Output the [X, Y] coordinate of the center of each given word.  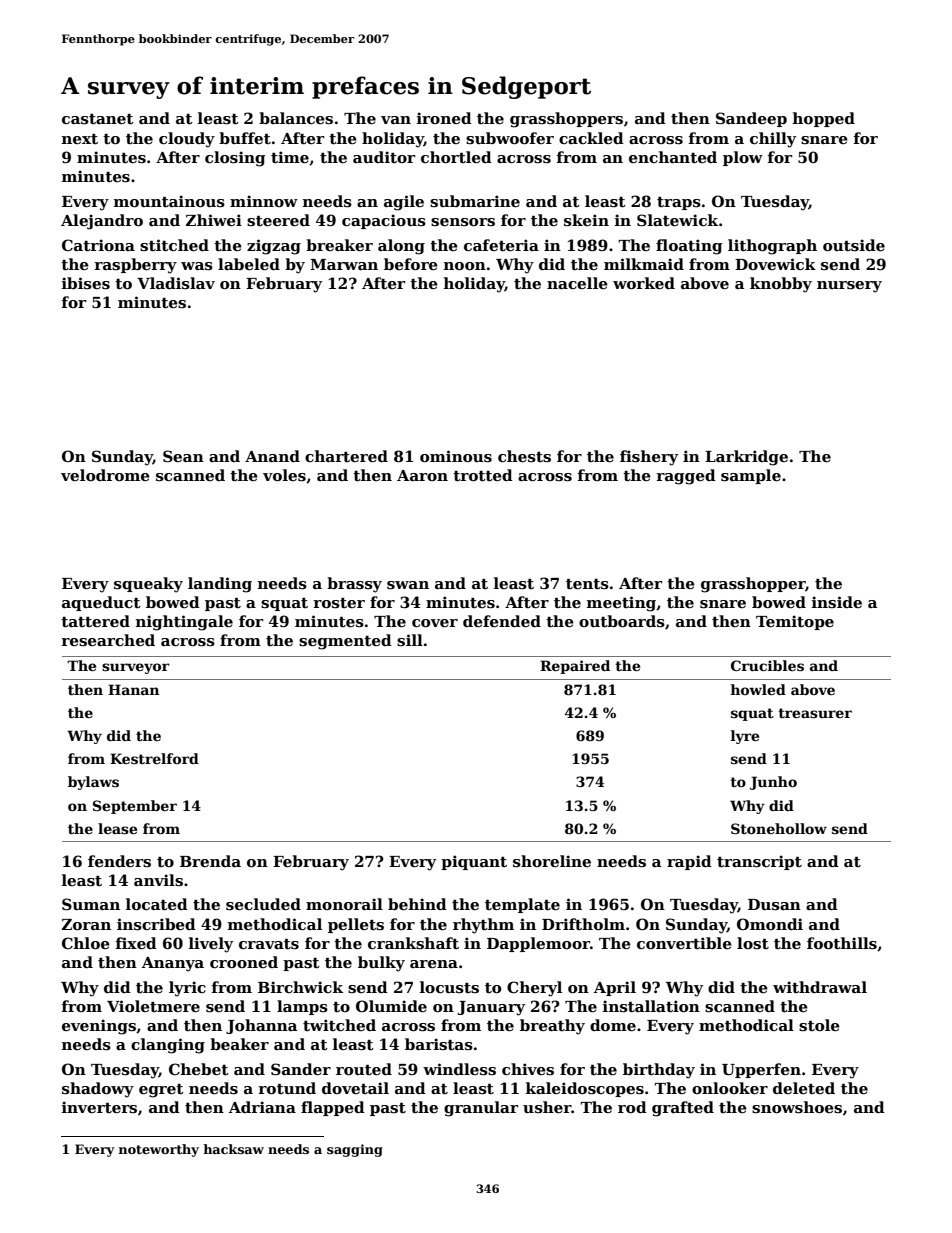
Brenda [210, 861]
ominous [456, 456]
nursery [849, 287]
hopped [824, 119]
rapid [689, 862]
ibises [86, 283]
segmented [345, 642]
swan [408, 585]
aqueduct [101, 603]
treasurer [815, 713]
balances [296, 118]
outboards [622, 621]
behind [417, 904]
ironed [444, 118]
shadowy [98, 1090]
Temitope [795, 622]
